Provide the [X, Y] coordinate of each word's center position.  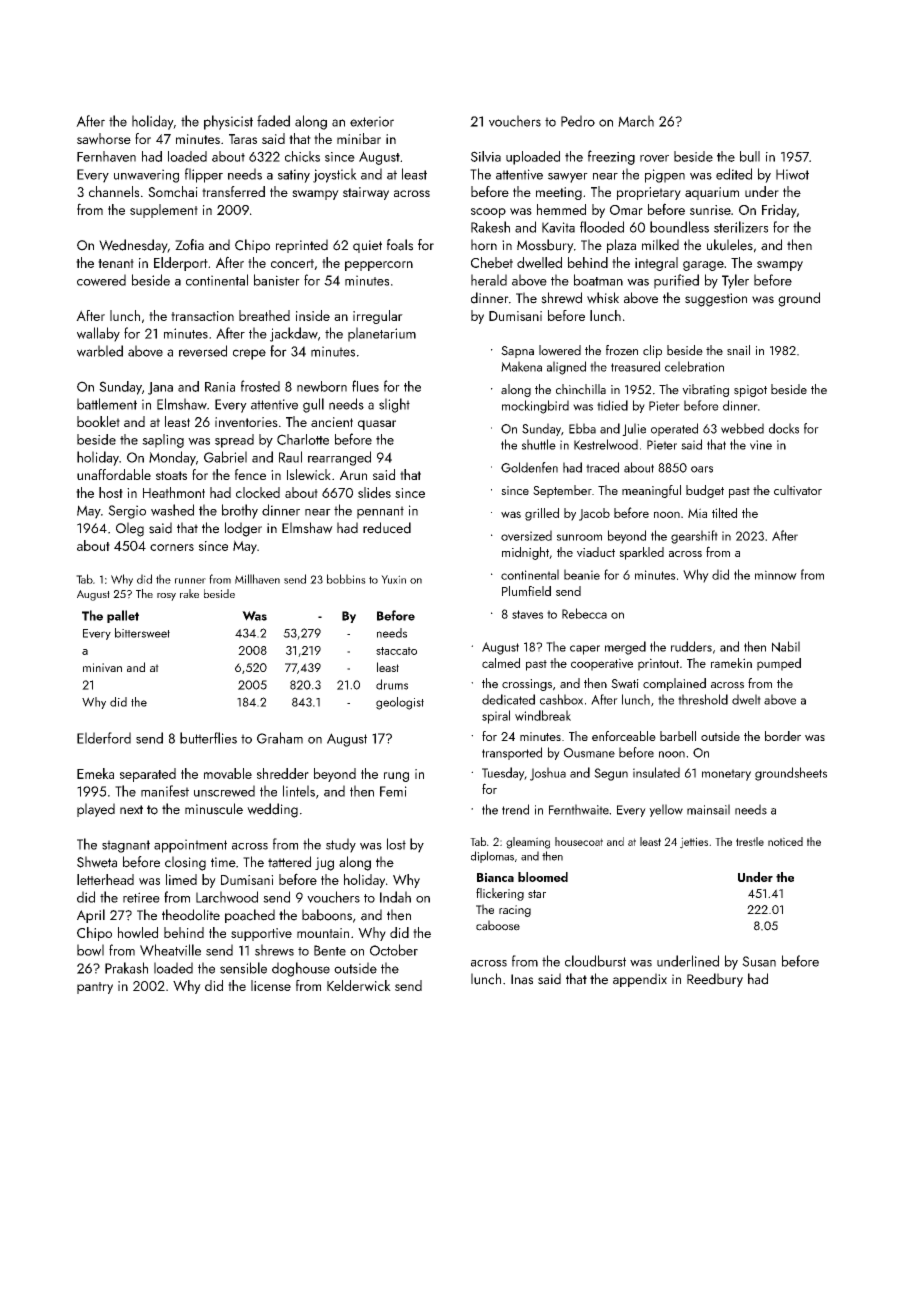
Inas [522, 979]
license [271, 985]
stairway [366, 193]
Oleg [130, 529]
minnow [776, 575]
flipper [204, 175]
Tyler [735, 281]
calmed [501, 663]
